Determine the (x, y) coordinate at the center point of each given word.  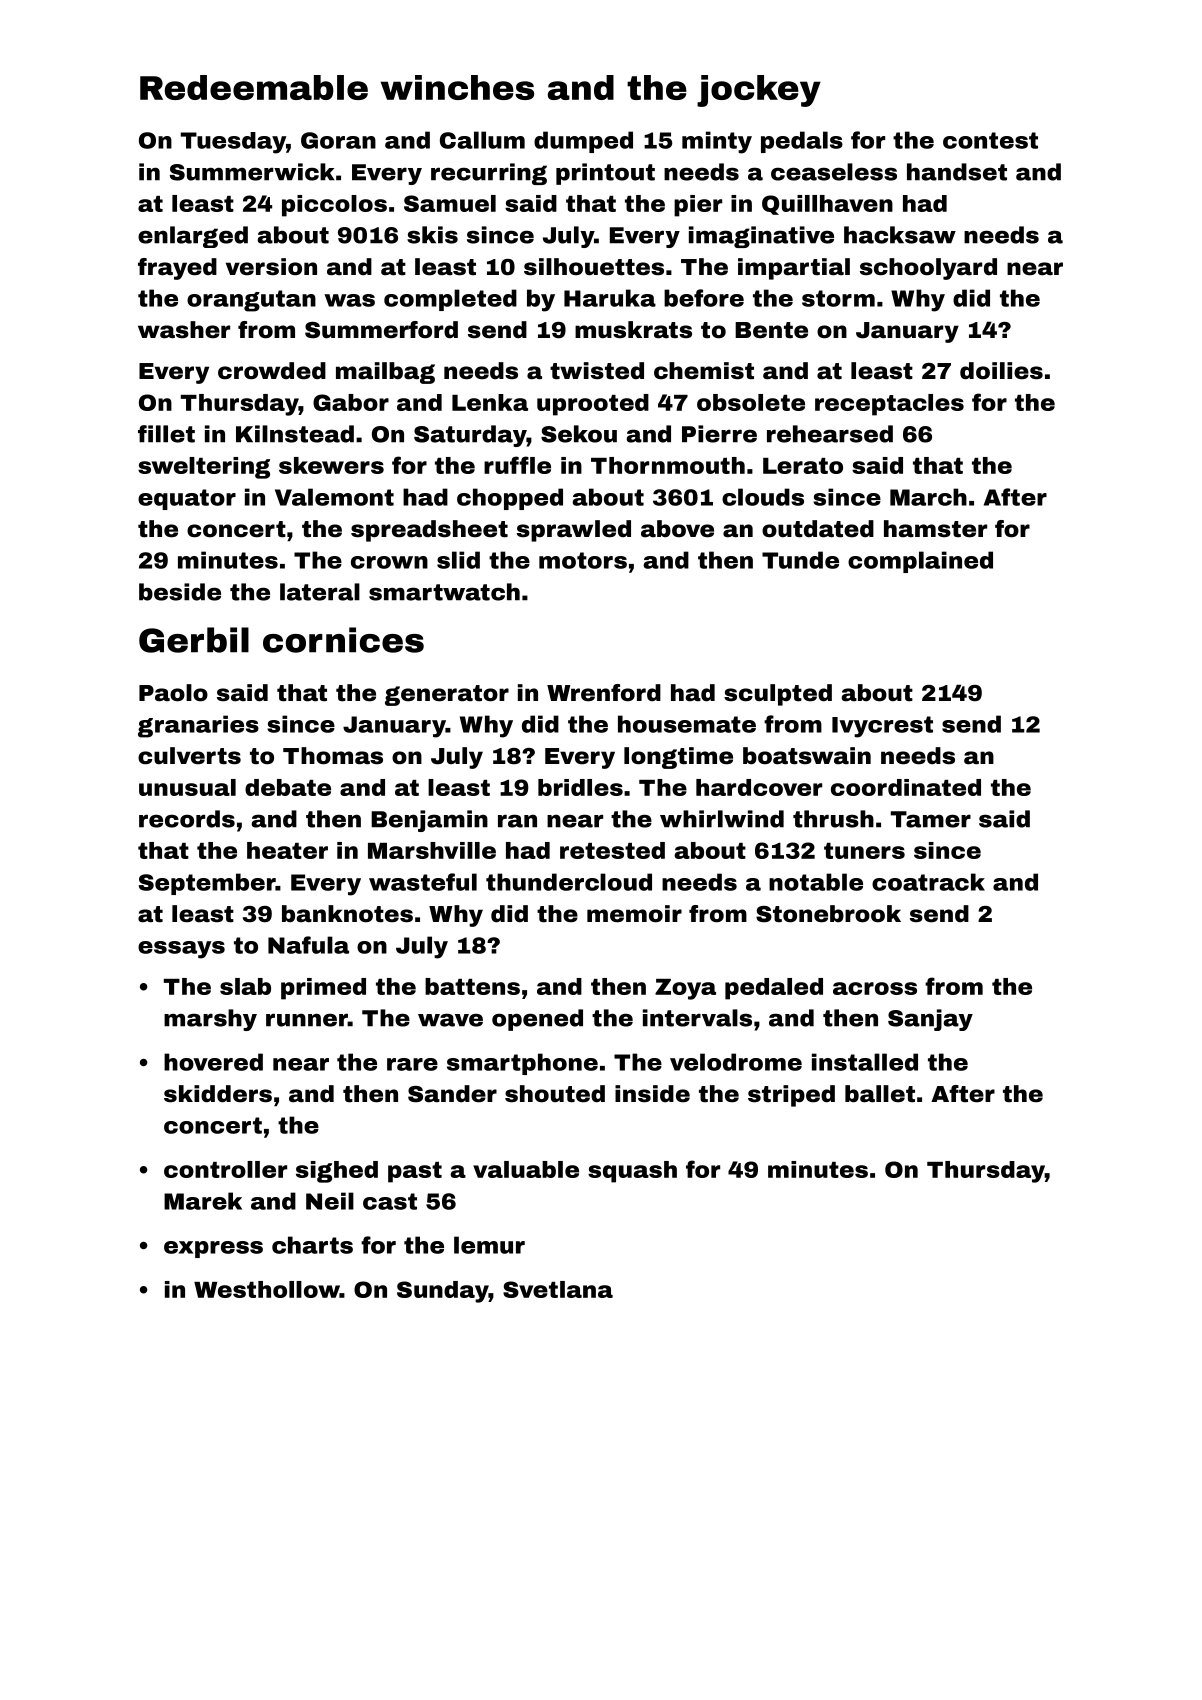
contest (990, 140)
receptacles (889, 405)
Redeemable (254, 87)
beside (180, 592)
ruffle (517, 465)
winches (457, 87)
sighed (337, 1172)
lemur (489, 1245)
